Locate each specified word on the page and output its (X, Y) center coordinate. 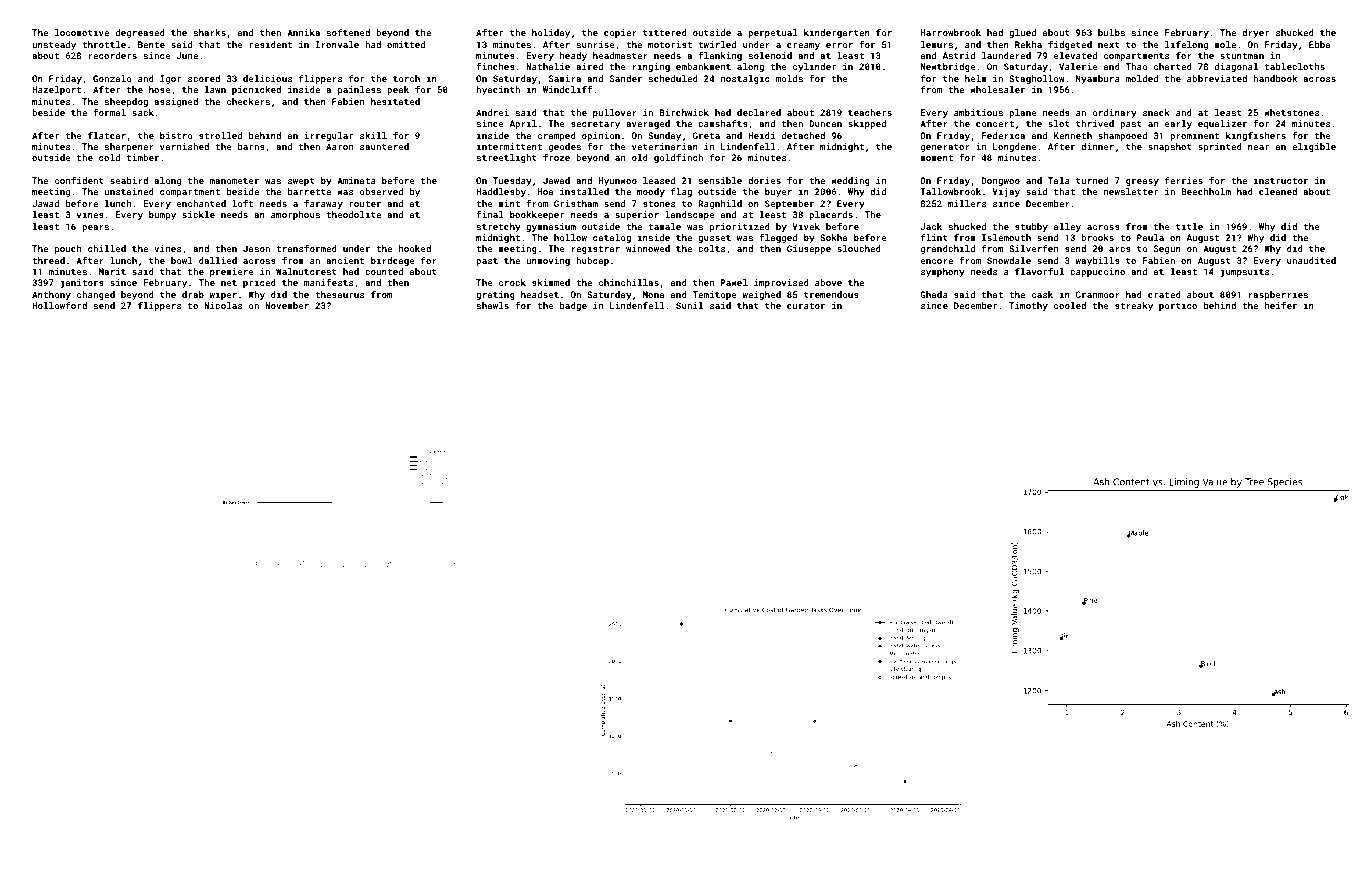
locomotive (82, 32)
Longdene (1015, 147)
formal (109, 112)
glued (1022, 33)
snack (1156, 112)
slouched (859, 248)
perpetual (773, 33)
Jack (931, 226)
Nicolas (223, 305)
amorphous (295, 215)
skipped (867, 124)
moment (936, 158)
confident (79, 180)
